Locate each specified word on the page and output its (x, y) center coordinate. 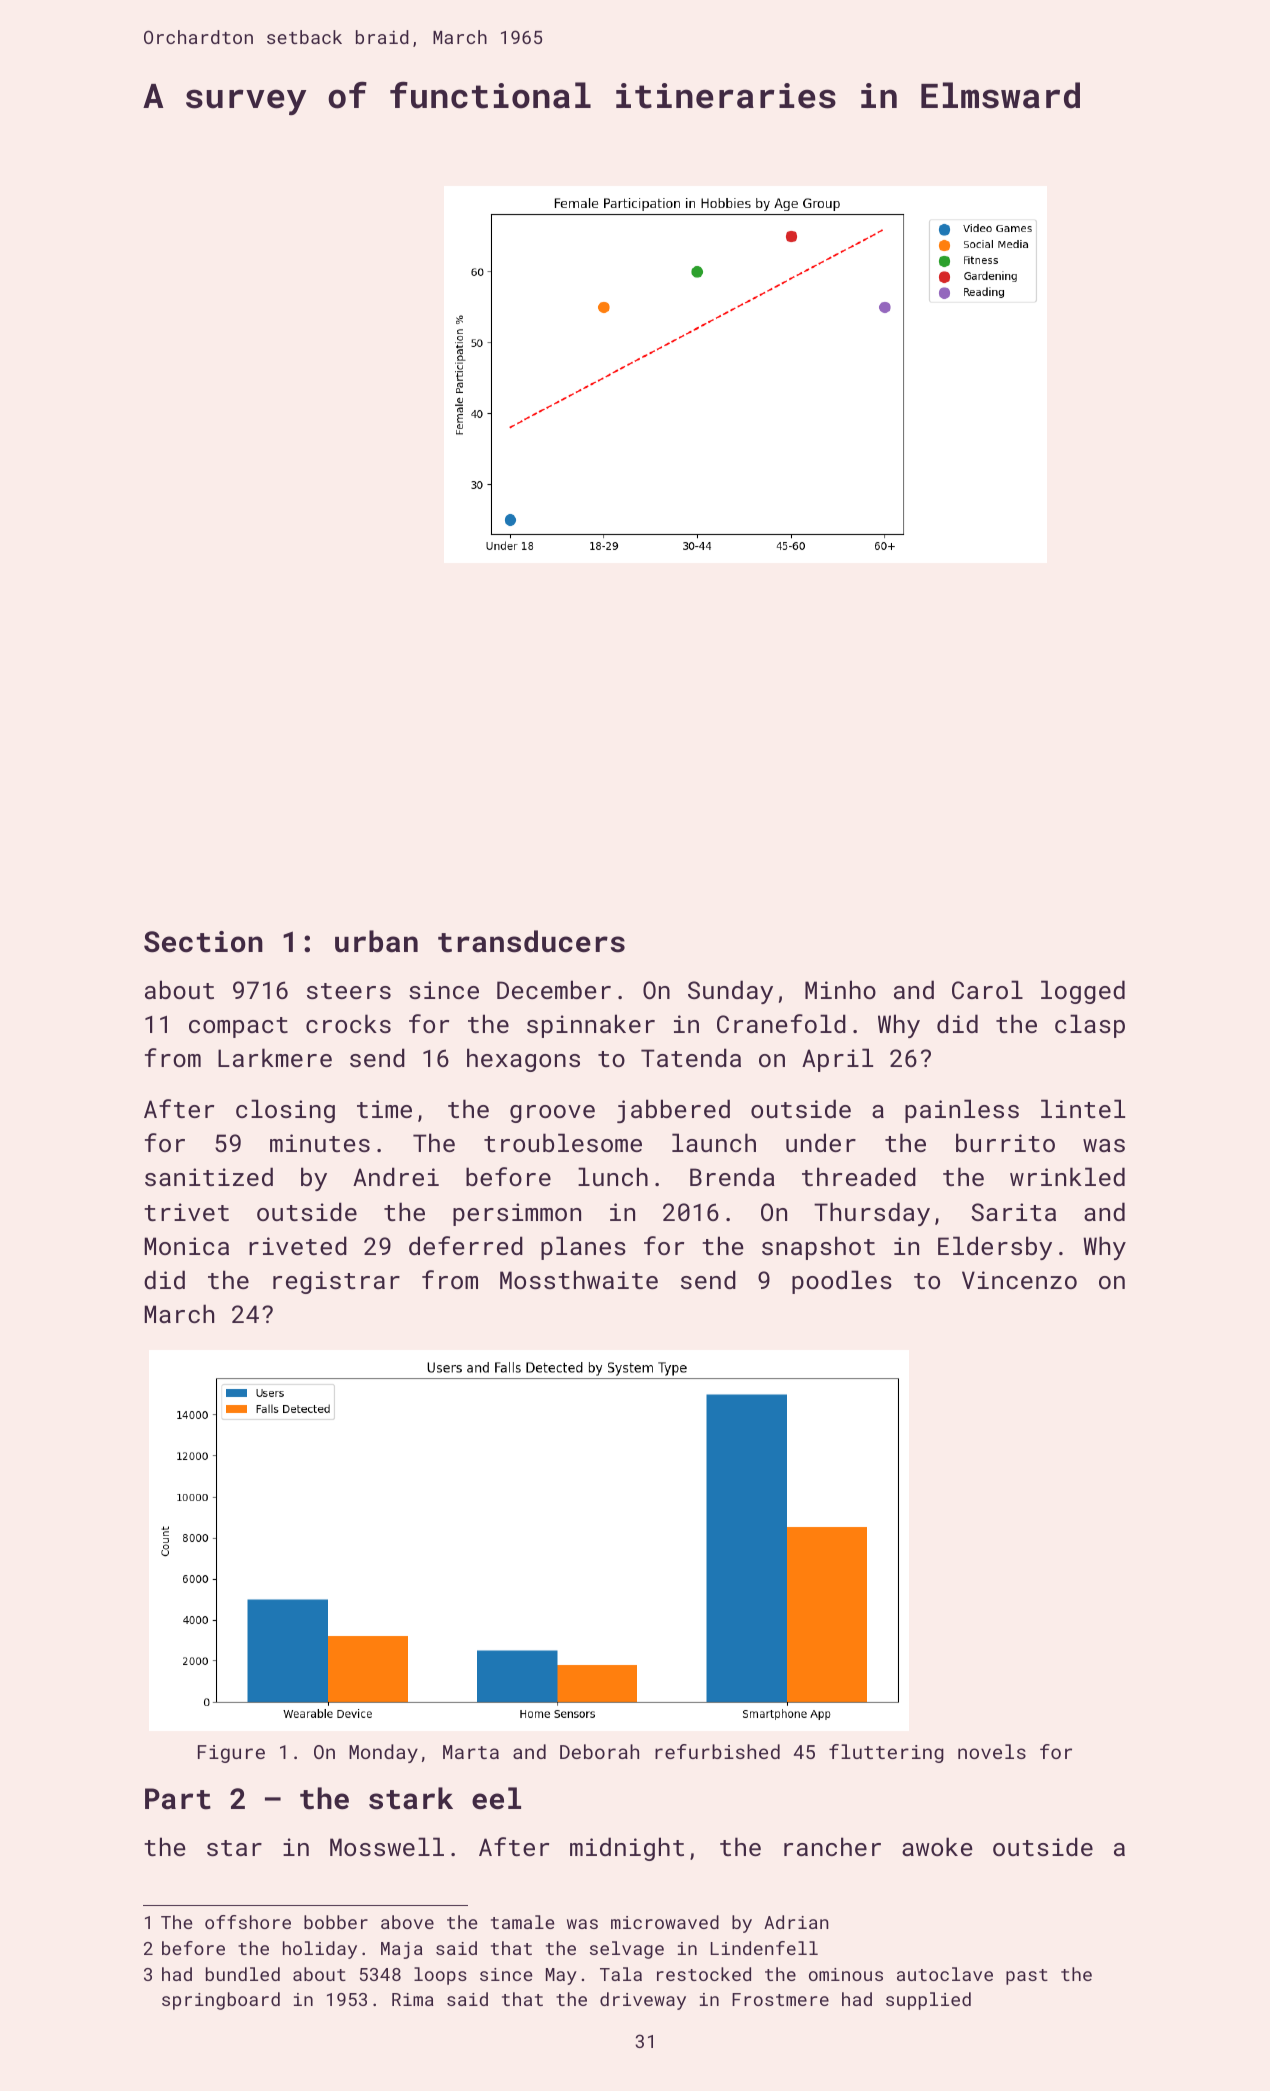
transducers (531, 941)
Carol (987, 989)
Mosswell (387, 1846)
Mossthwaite (579, 1279)
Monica (187, 1246)
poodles (842, 1282)
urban (376, 941)
